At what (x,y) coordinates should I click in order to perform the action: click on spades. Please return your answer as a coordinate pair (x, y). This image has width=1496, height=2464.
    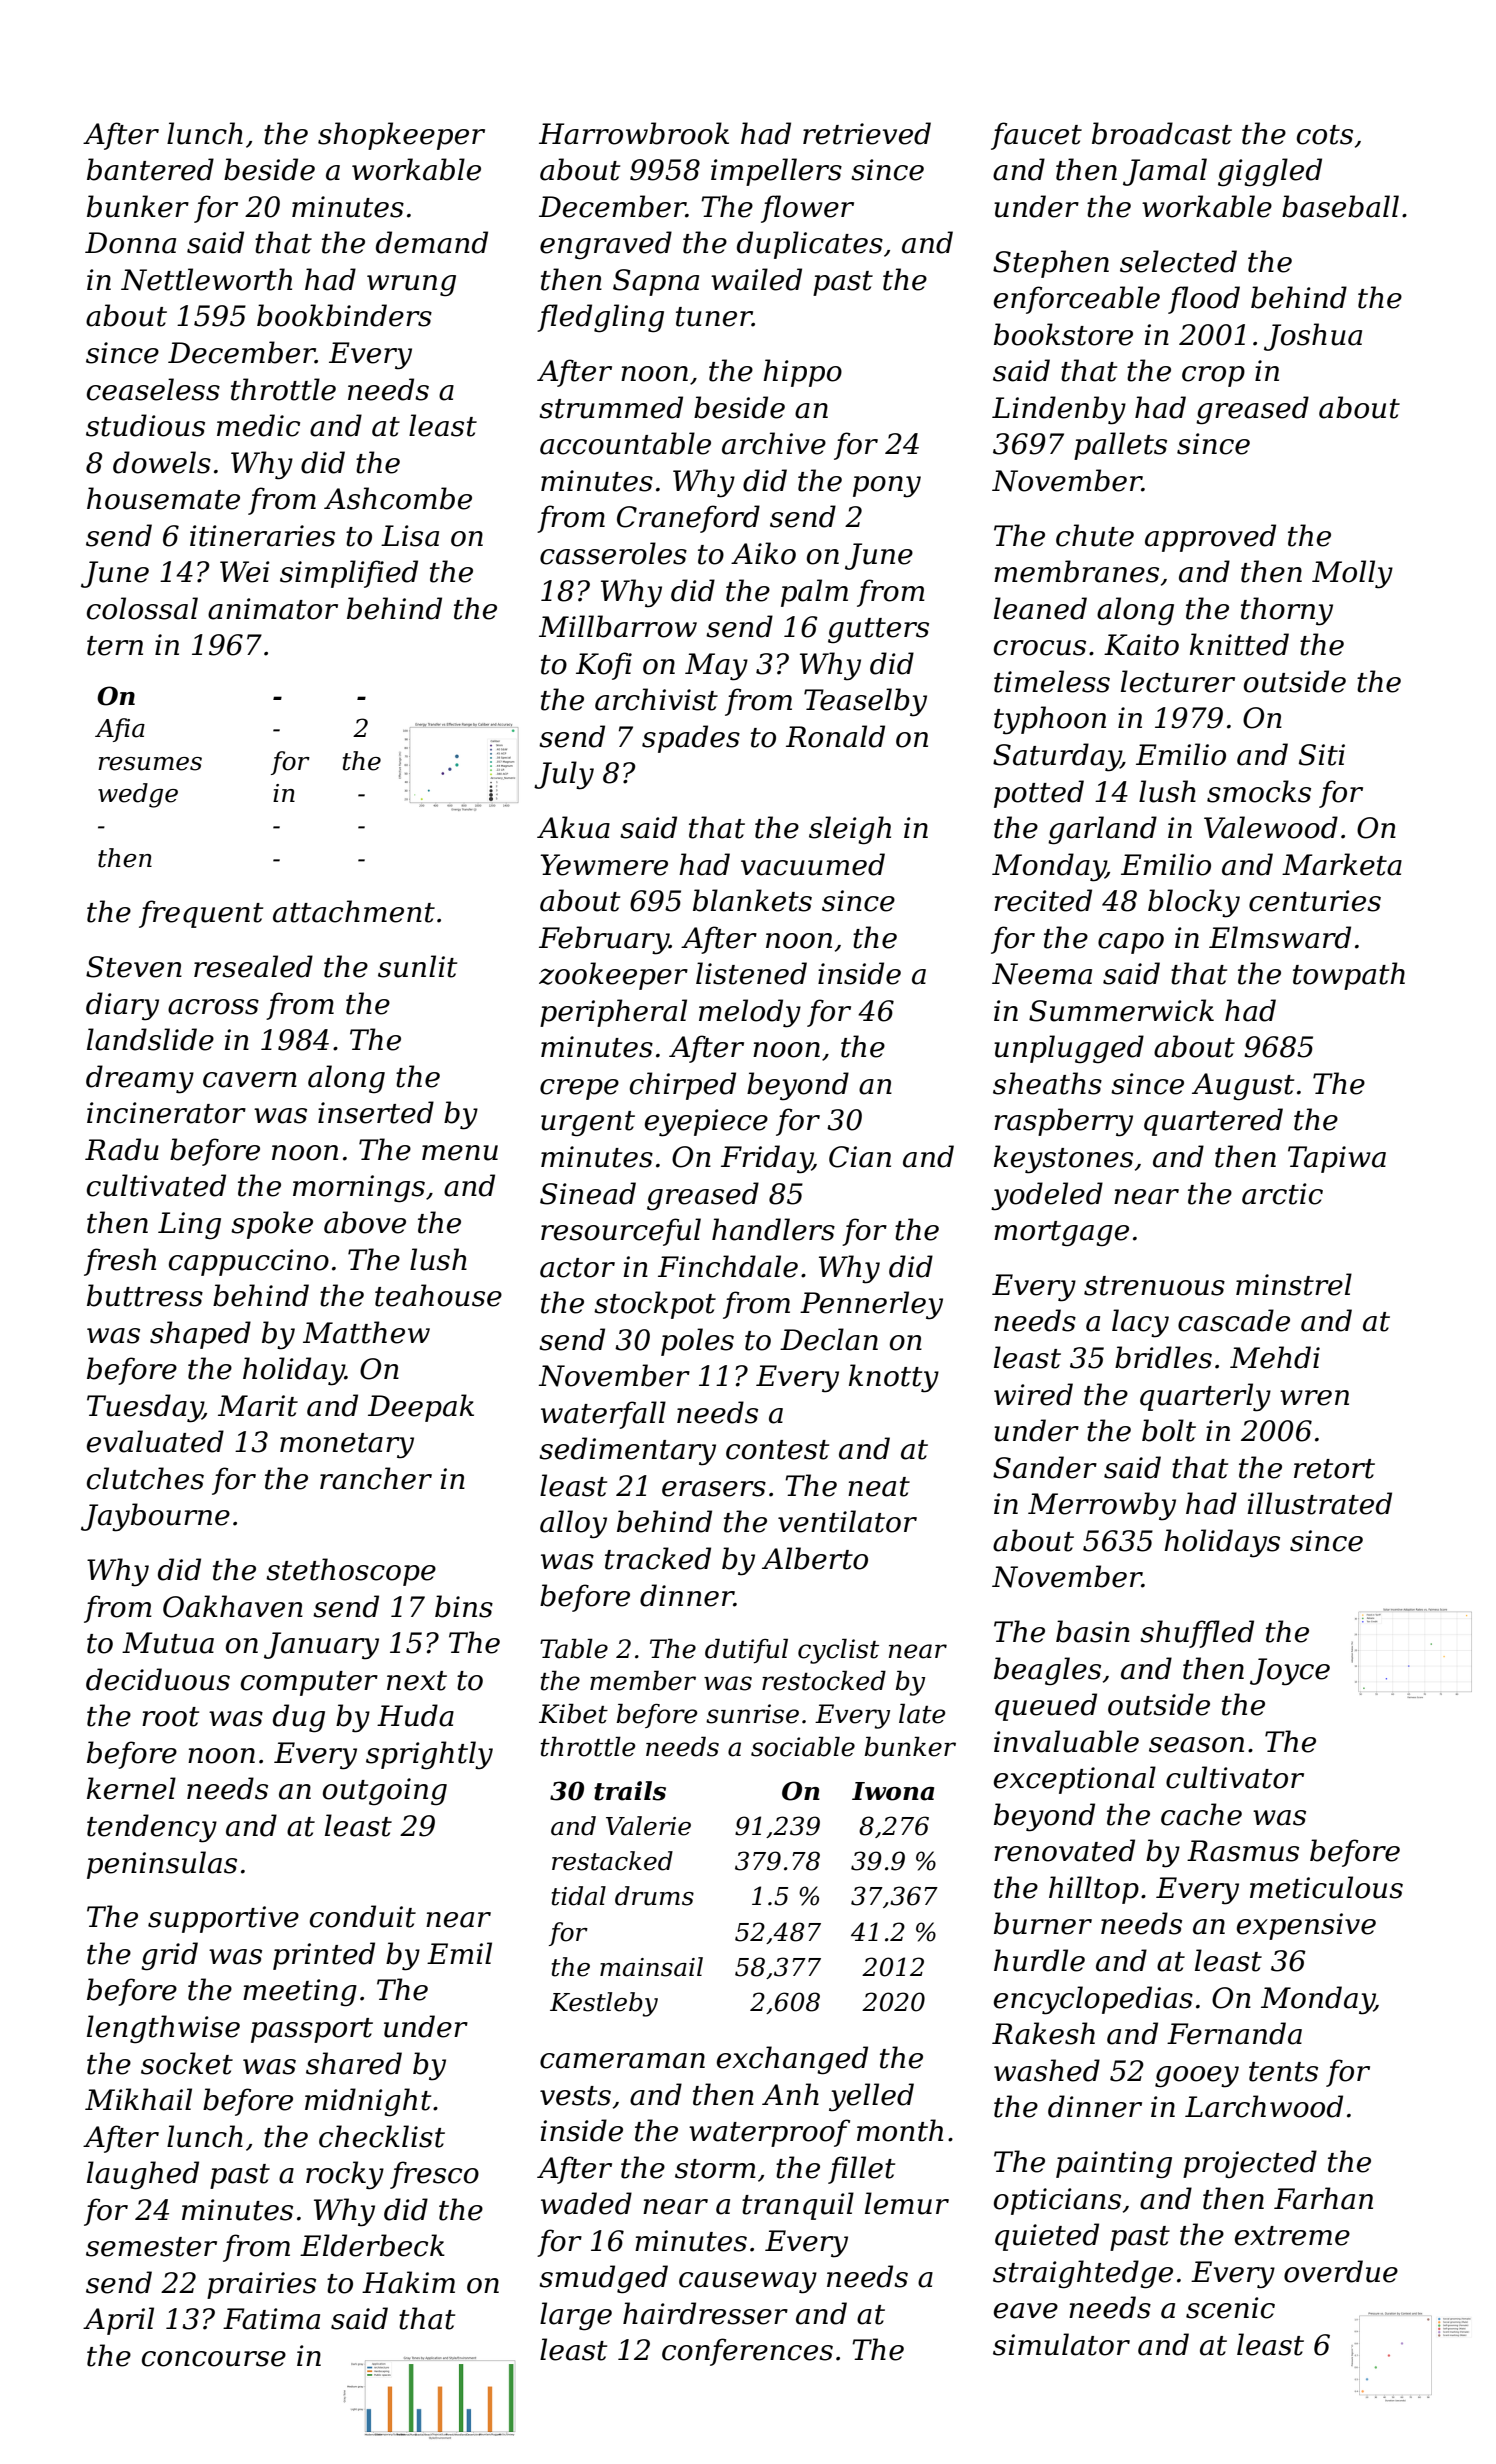
    Looking at the image, I should click on (691, 739).
